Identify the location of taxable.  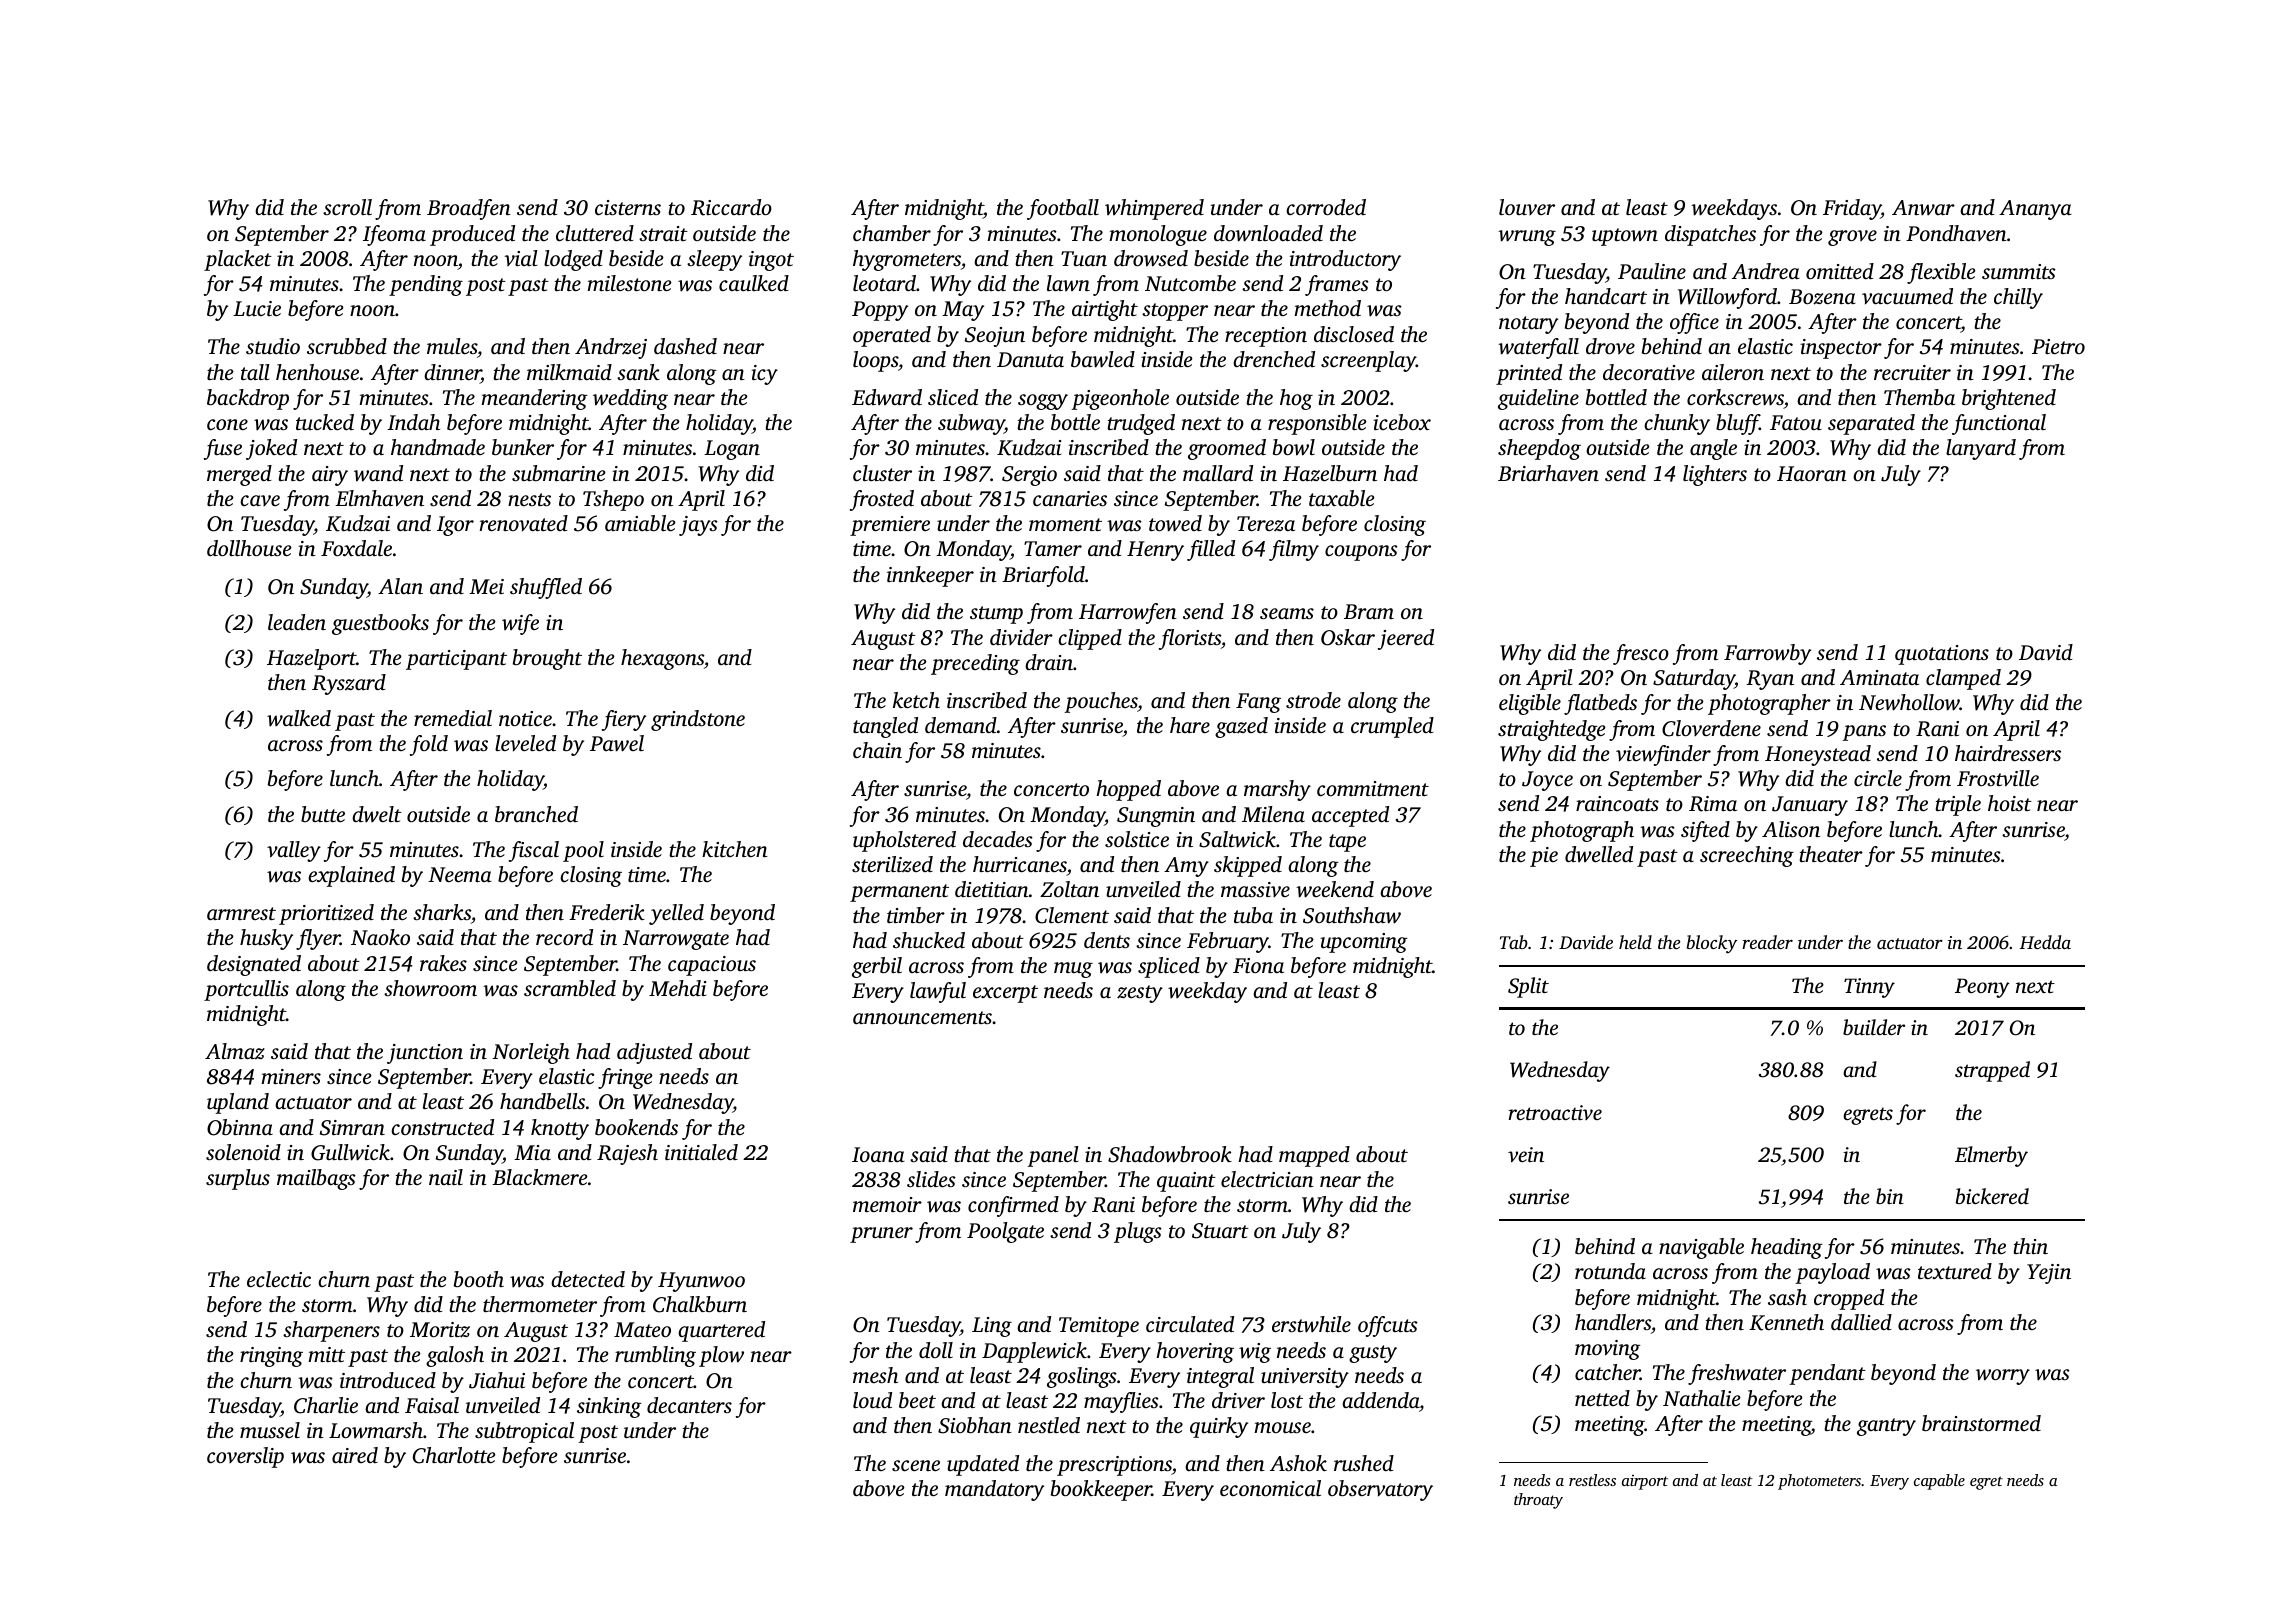
(1342, 498).
